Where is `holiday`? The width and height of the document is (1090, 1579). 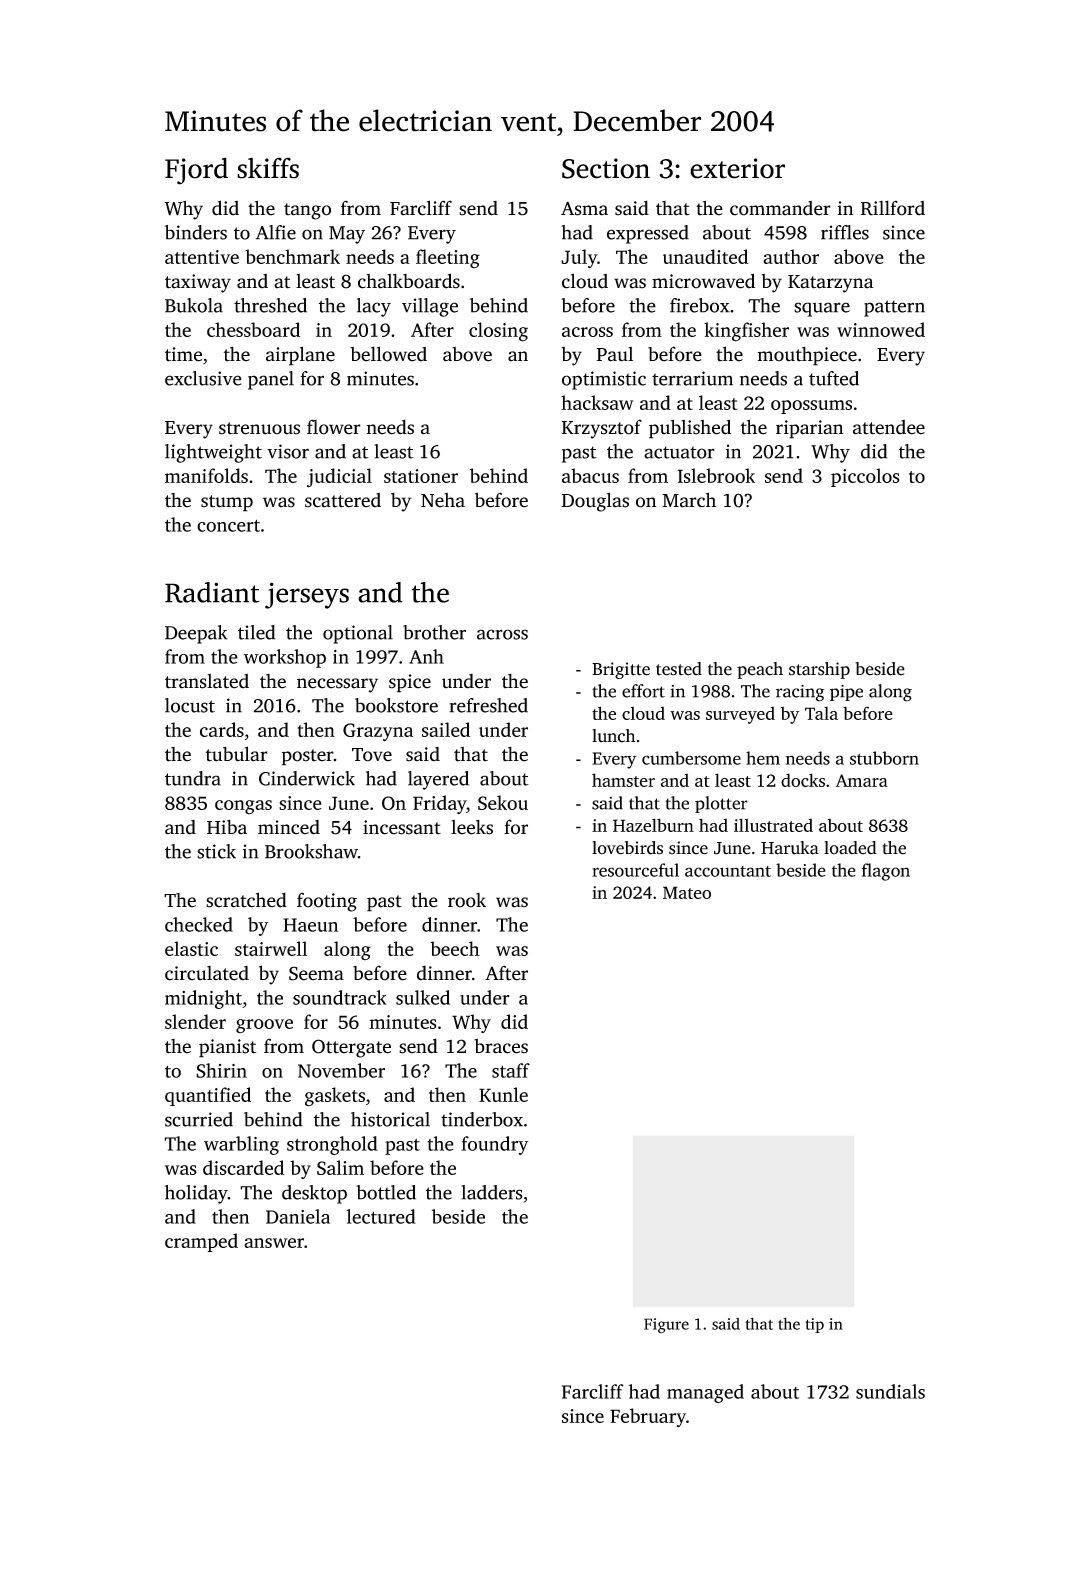 holiday is located at coordinates (196, 1194).
